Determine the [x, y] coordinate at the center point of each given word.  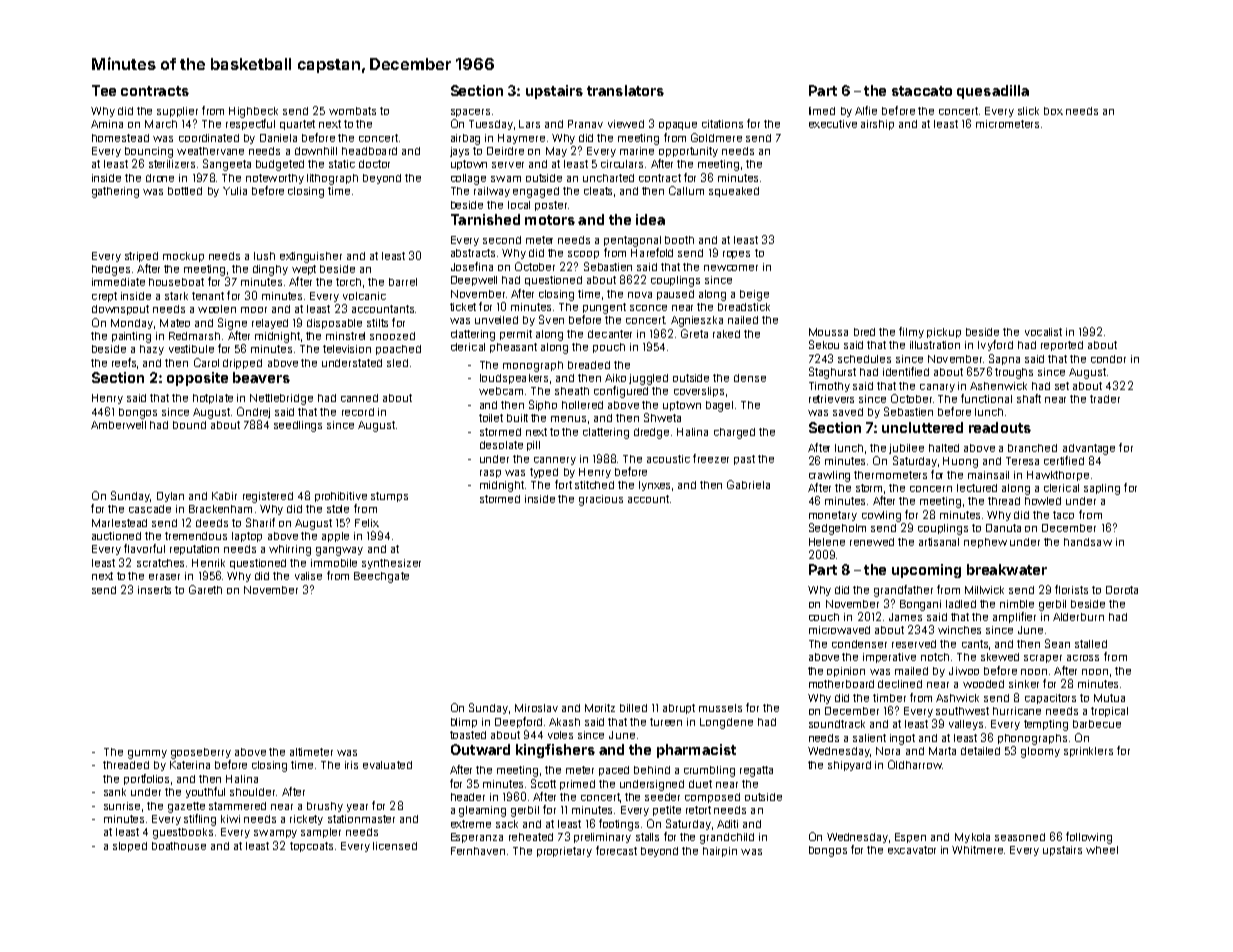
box [1053, 111]
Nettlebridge [281, 399]
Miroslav [536, 708]
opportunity [688, 152]
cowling [881, 516]
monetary [833, 516]
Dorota [1122, 590]
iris [351, 765]
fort [563, 484]
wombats [352, 111]
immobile [334, 563]
